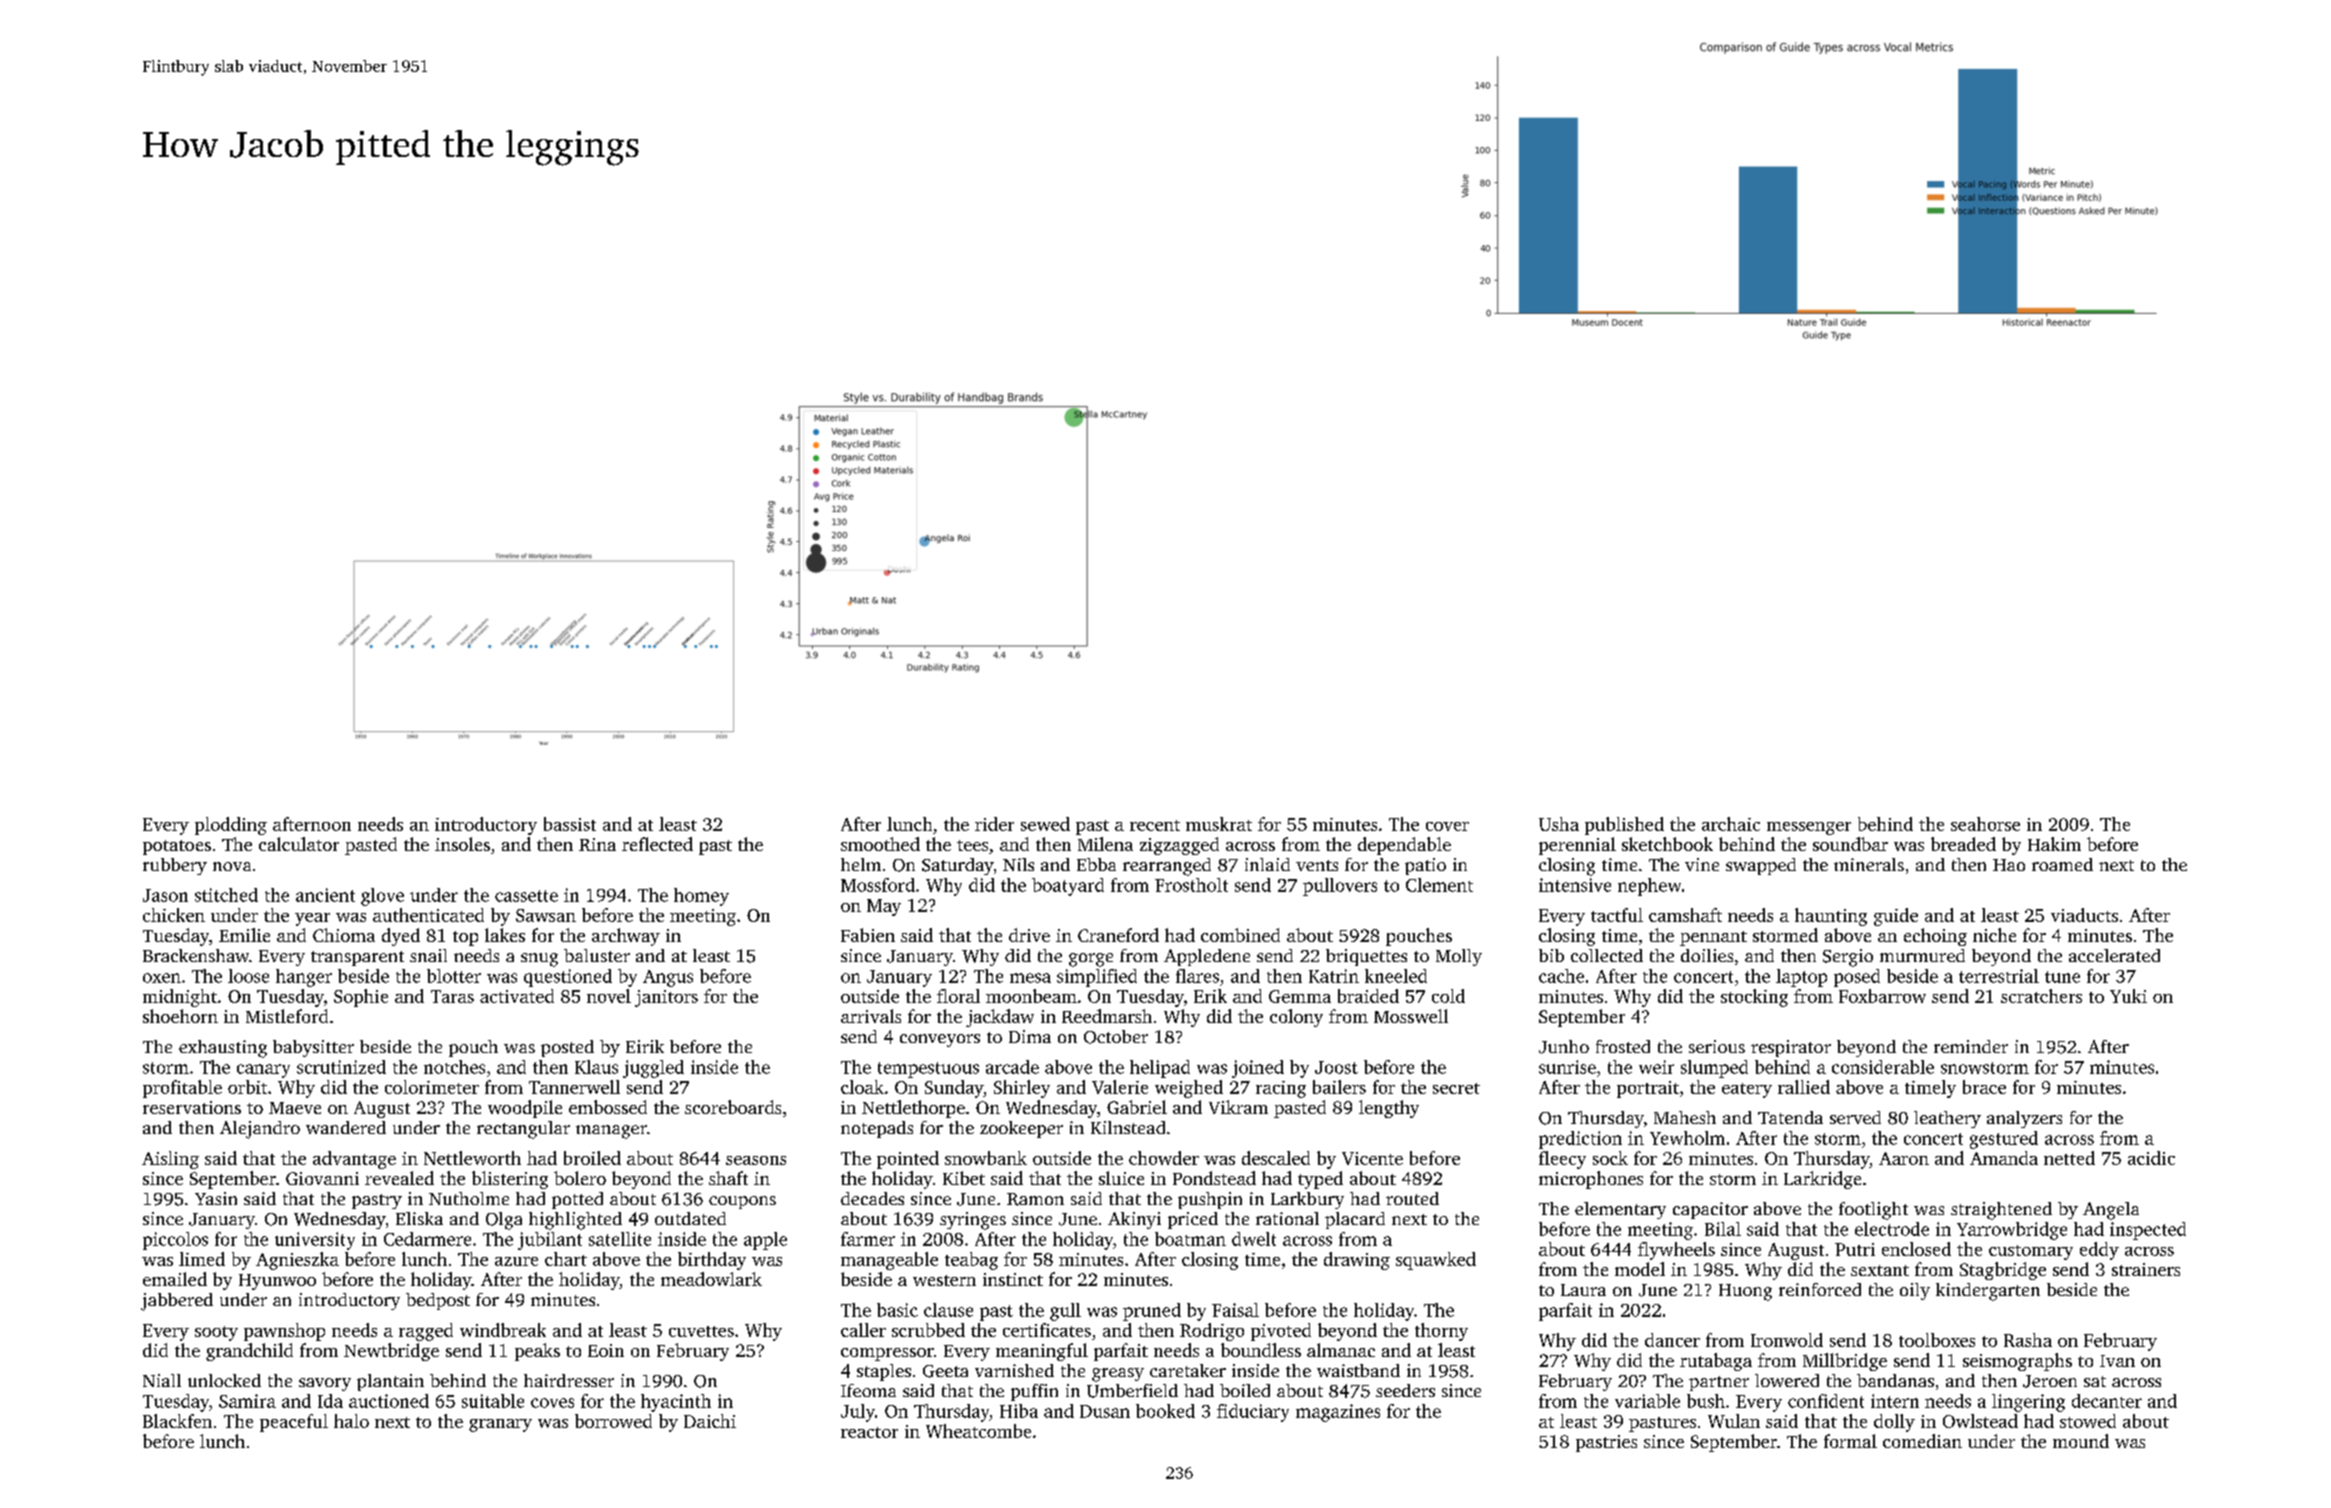  I want to click on recent, so click(1155, 825).
